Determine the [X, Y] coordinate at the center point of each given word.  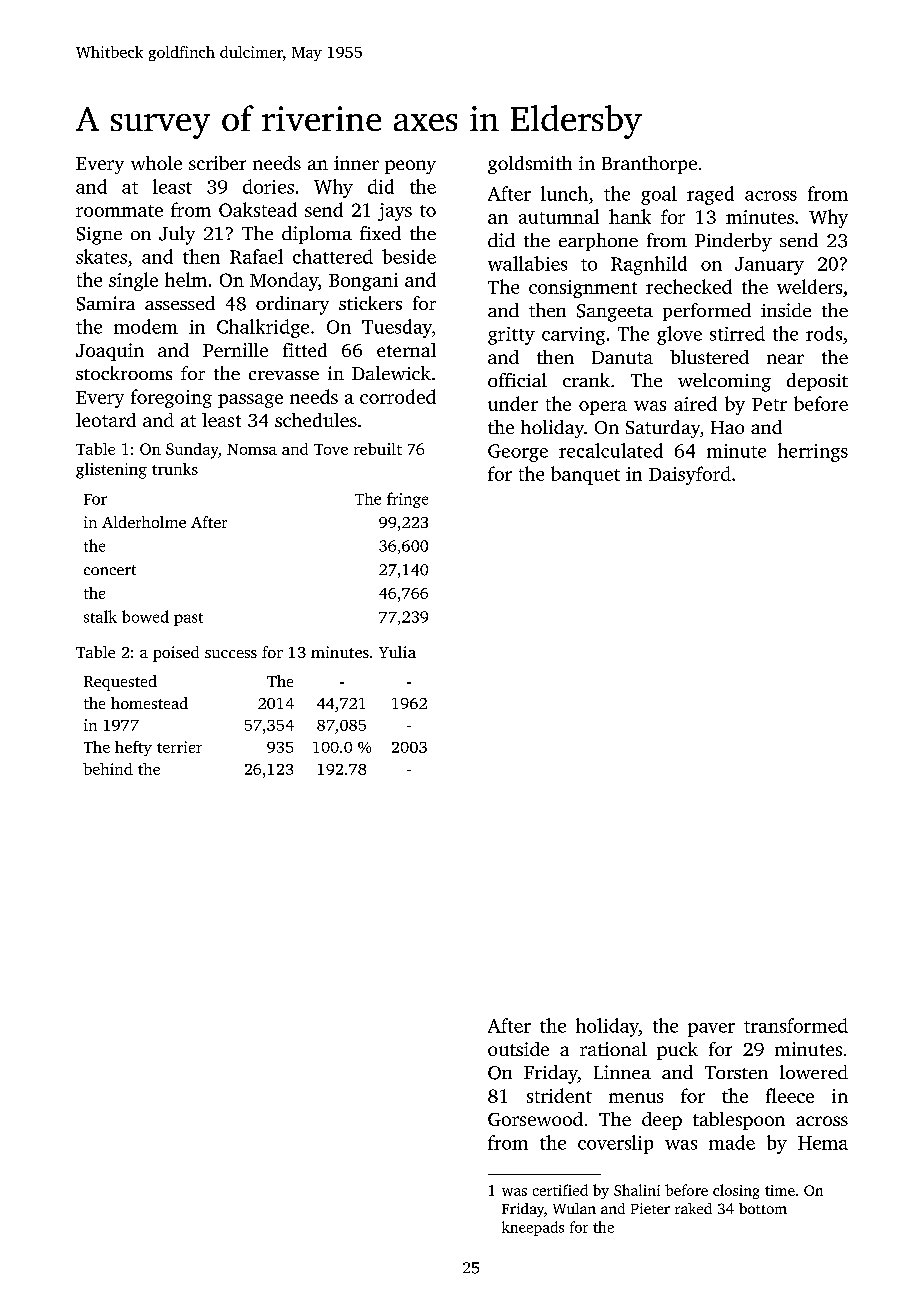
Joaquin [110, 352]
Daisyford [690, 475]
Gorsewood [535, 1119]
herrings [813, 452]
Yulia [397, 652]
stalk [100, 616]
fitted [305, 350]
